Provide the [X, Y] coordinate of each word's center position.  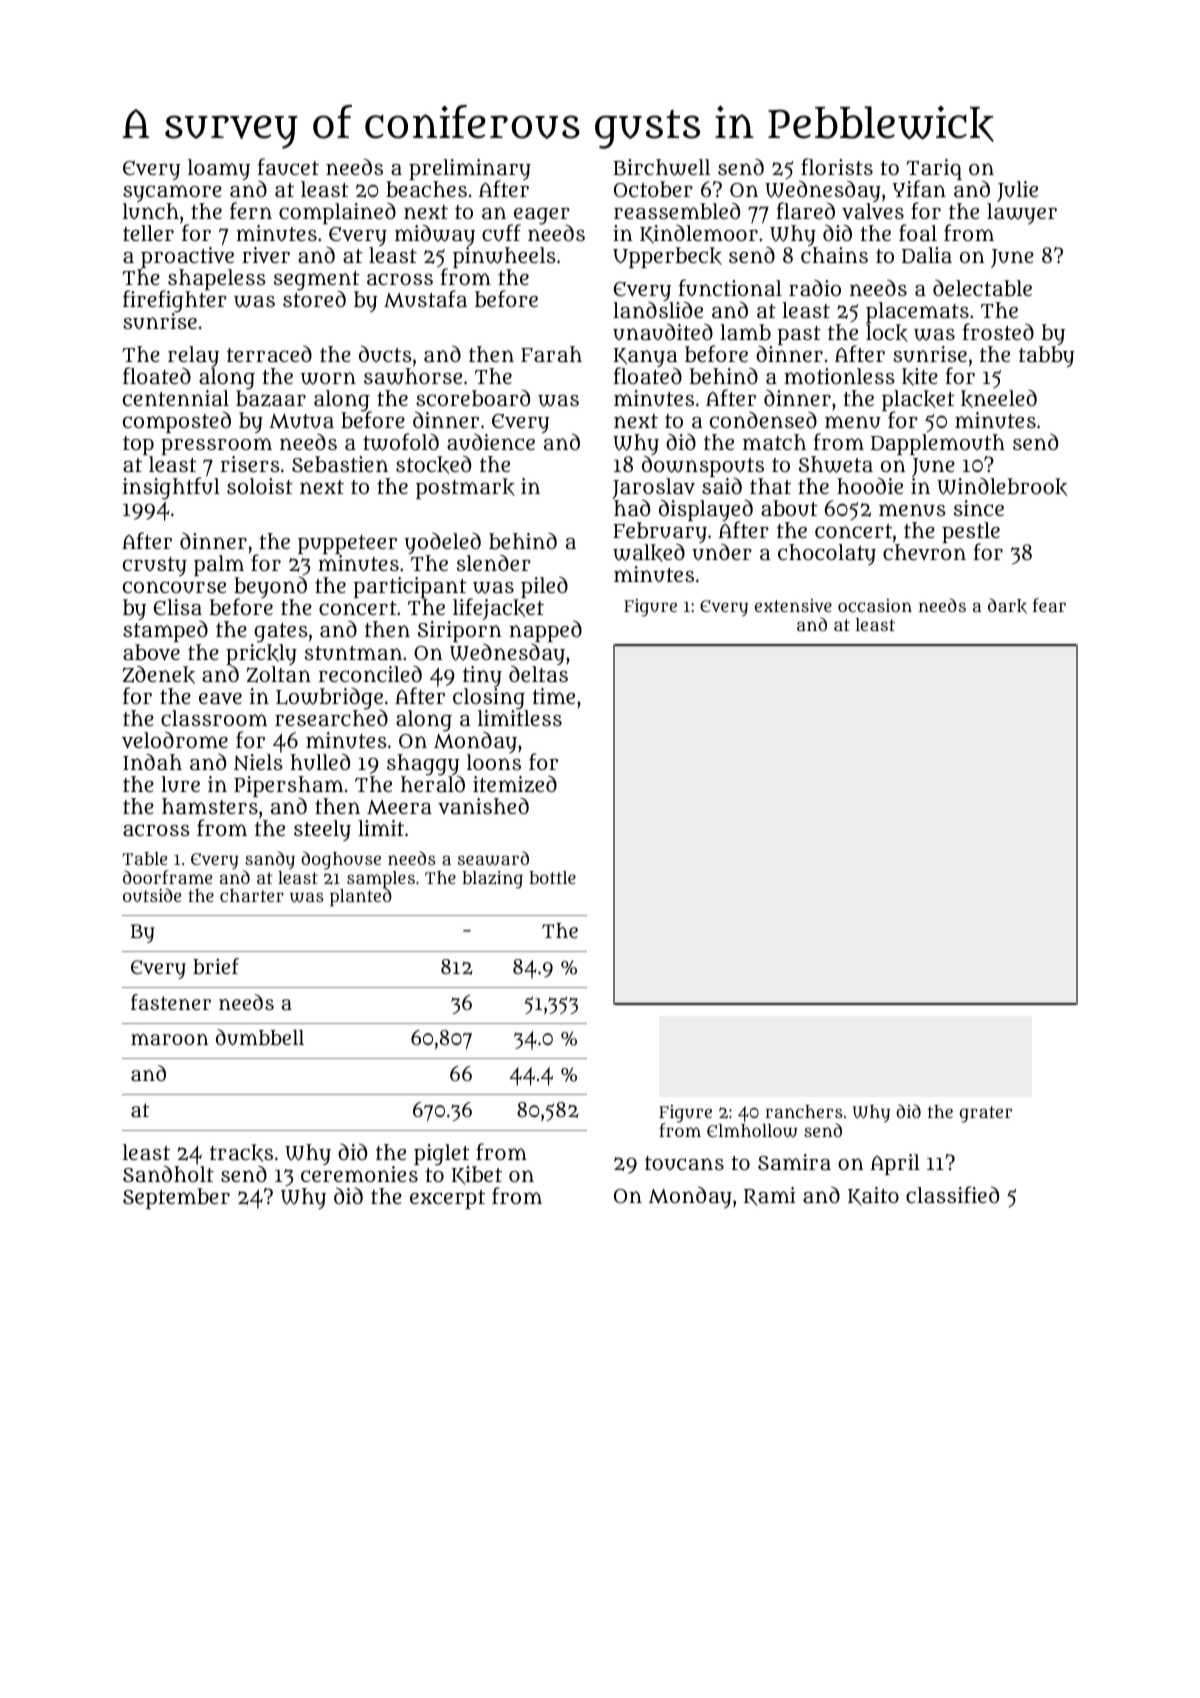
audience [491, 442]
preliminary [470, 170]
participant [410, 587]
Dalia [927, 255]
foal [918, 232]
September [176, 1198]
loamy [219, 169]
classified [952, 1194]
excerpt [447, 1199]
